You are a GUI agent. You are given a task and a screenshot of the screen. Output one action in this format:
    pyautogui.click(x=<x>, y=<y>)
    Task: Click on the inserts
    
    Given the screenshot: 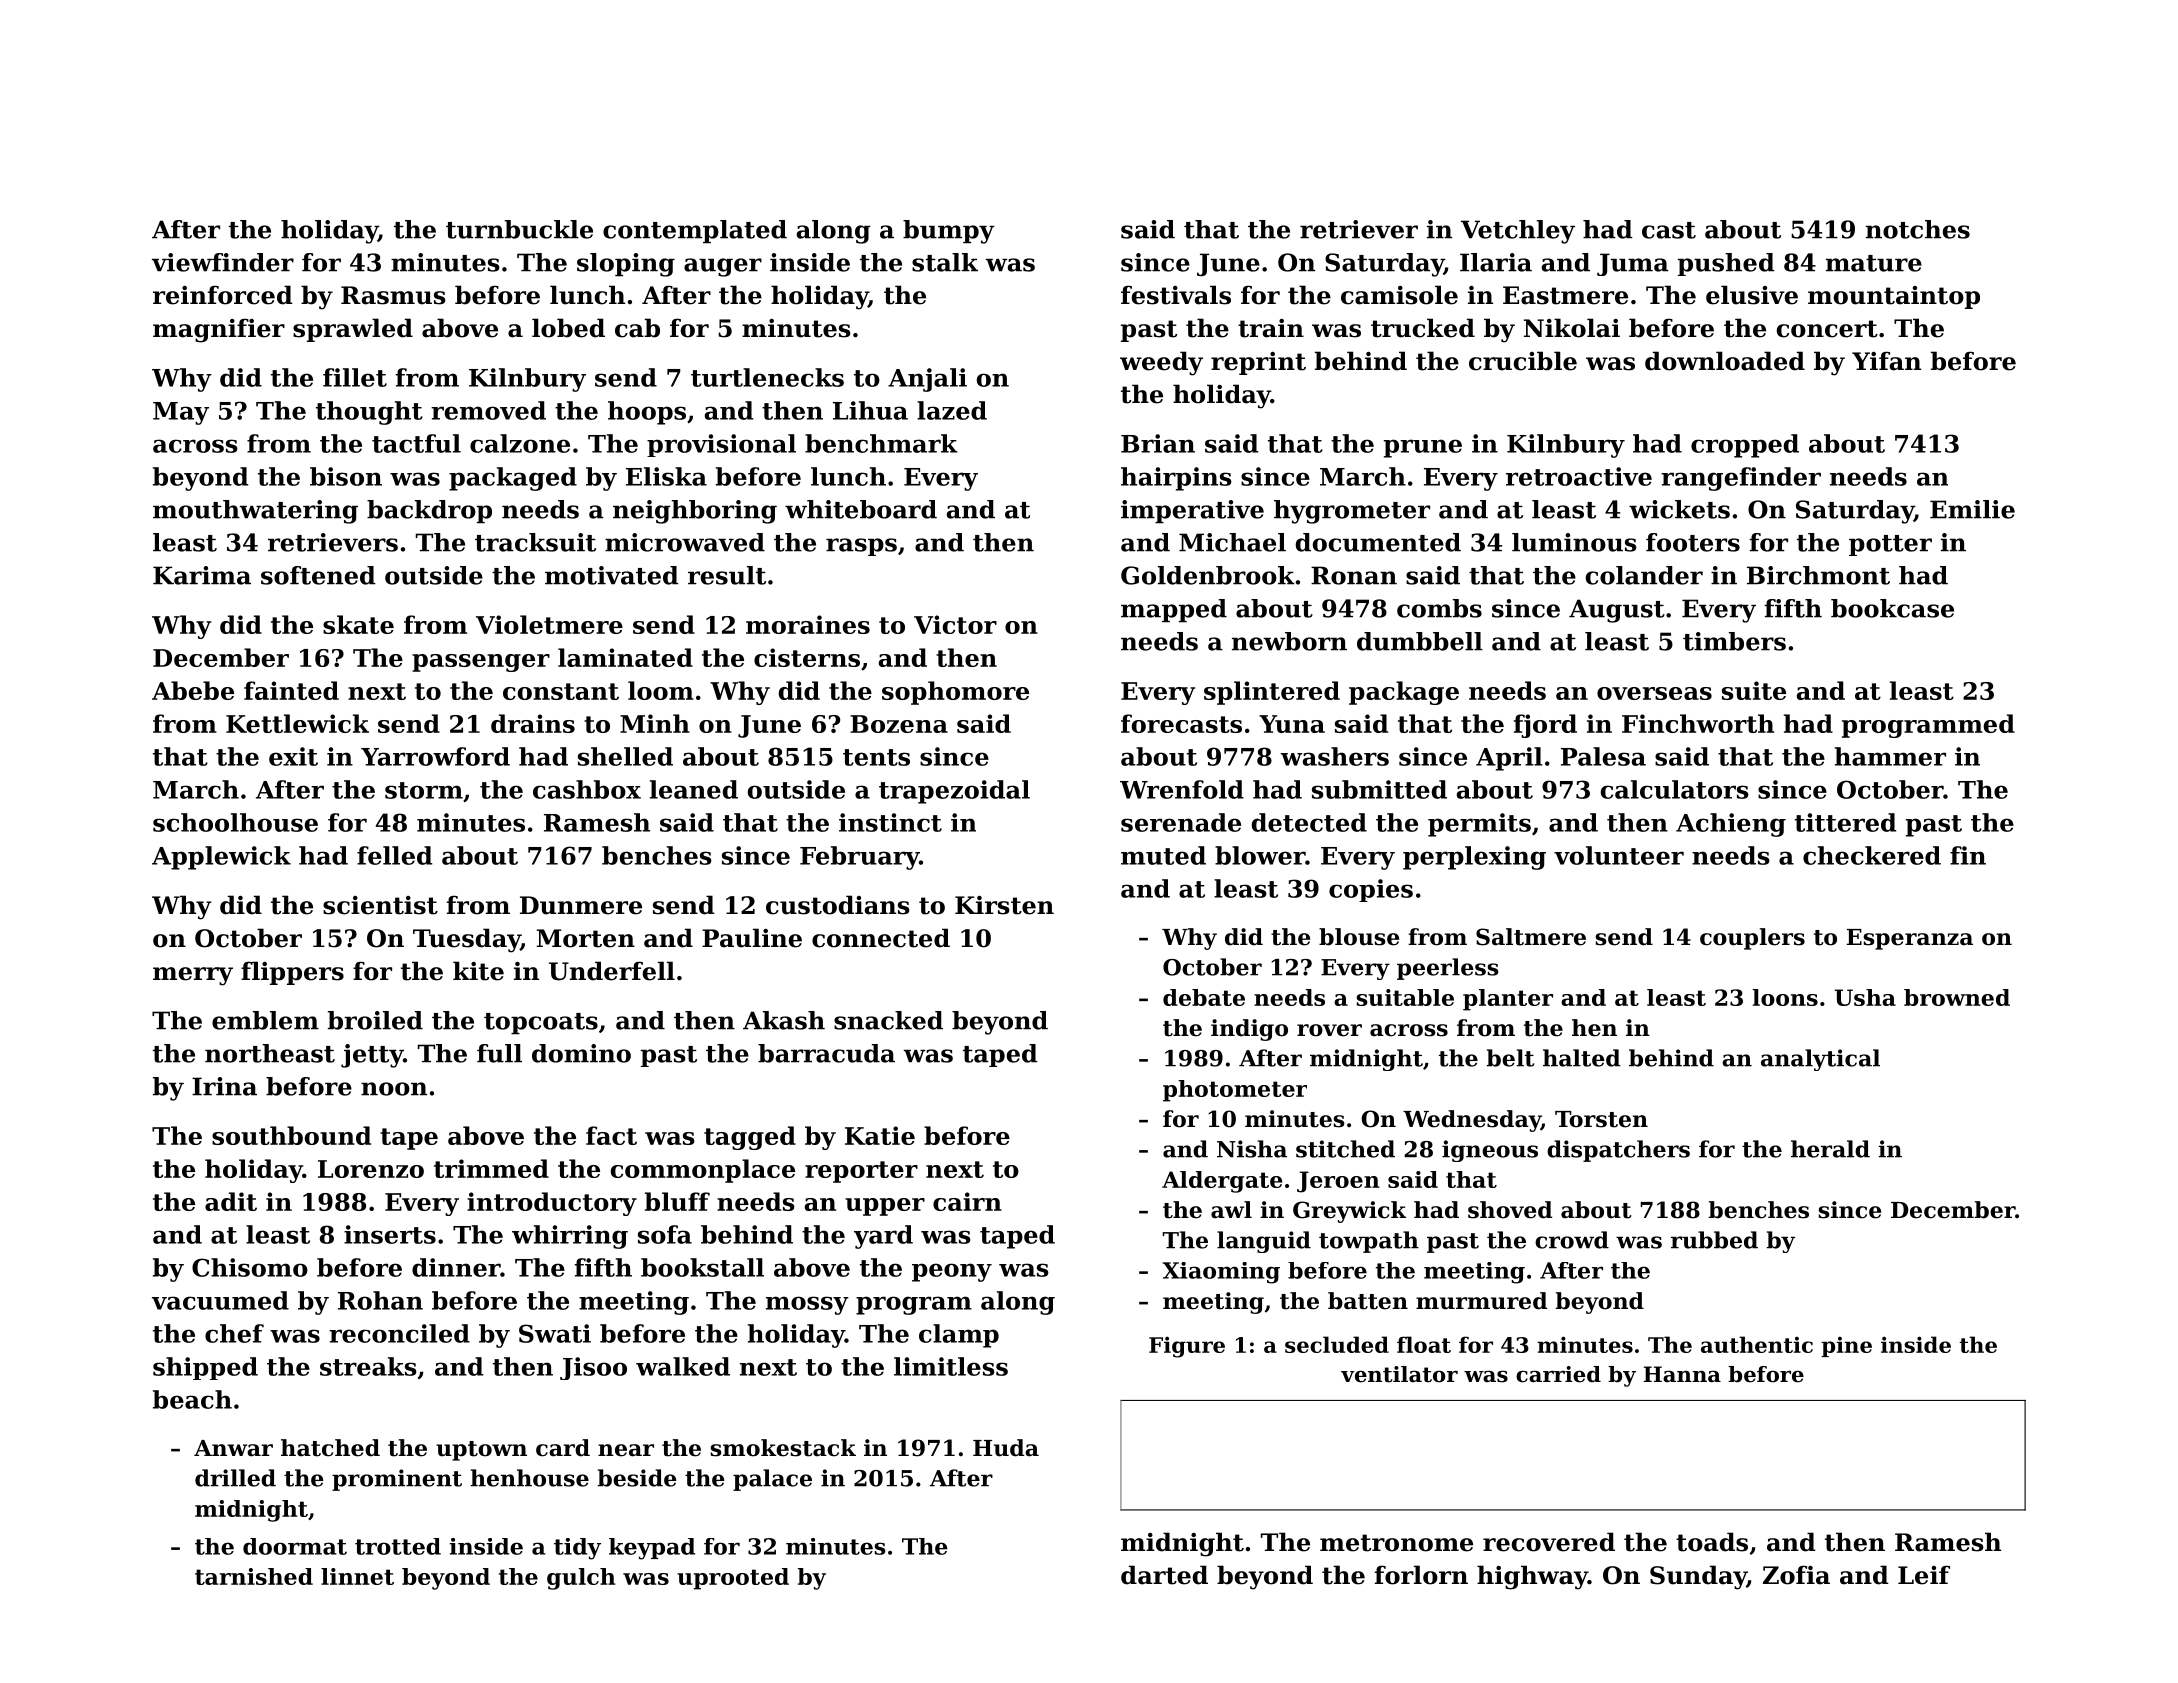 What is the action you would take?
    pyautogui.click(x=390, y=1234)
